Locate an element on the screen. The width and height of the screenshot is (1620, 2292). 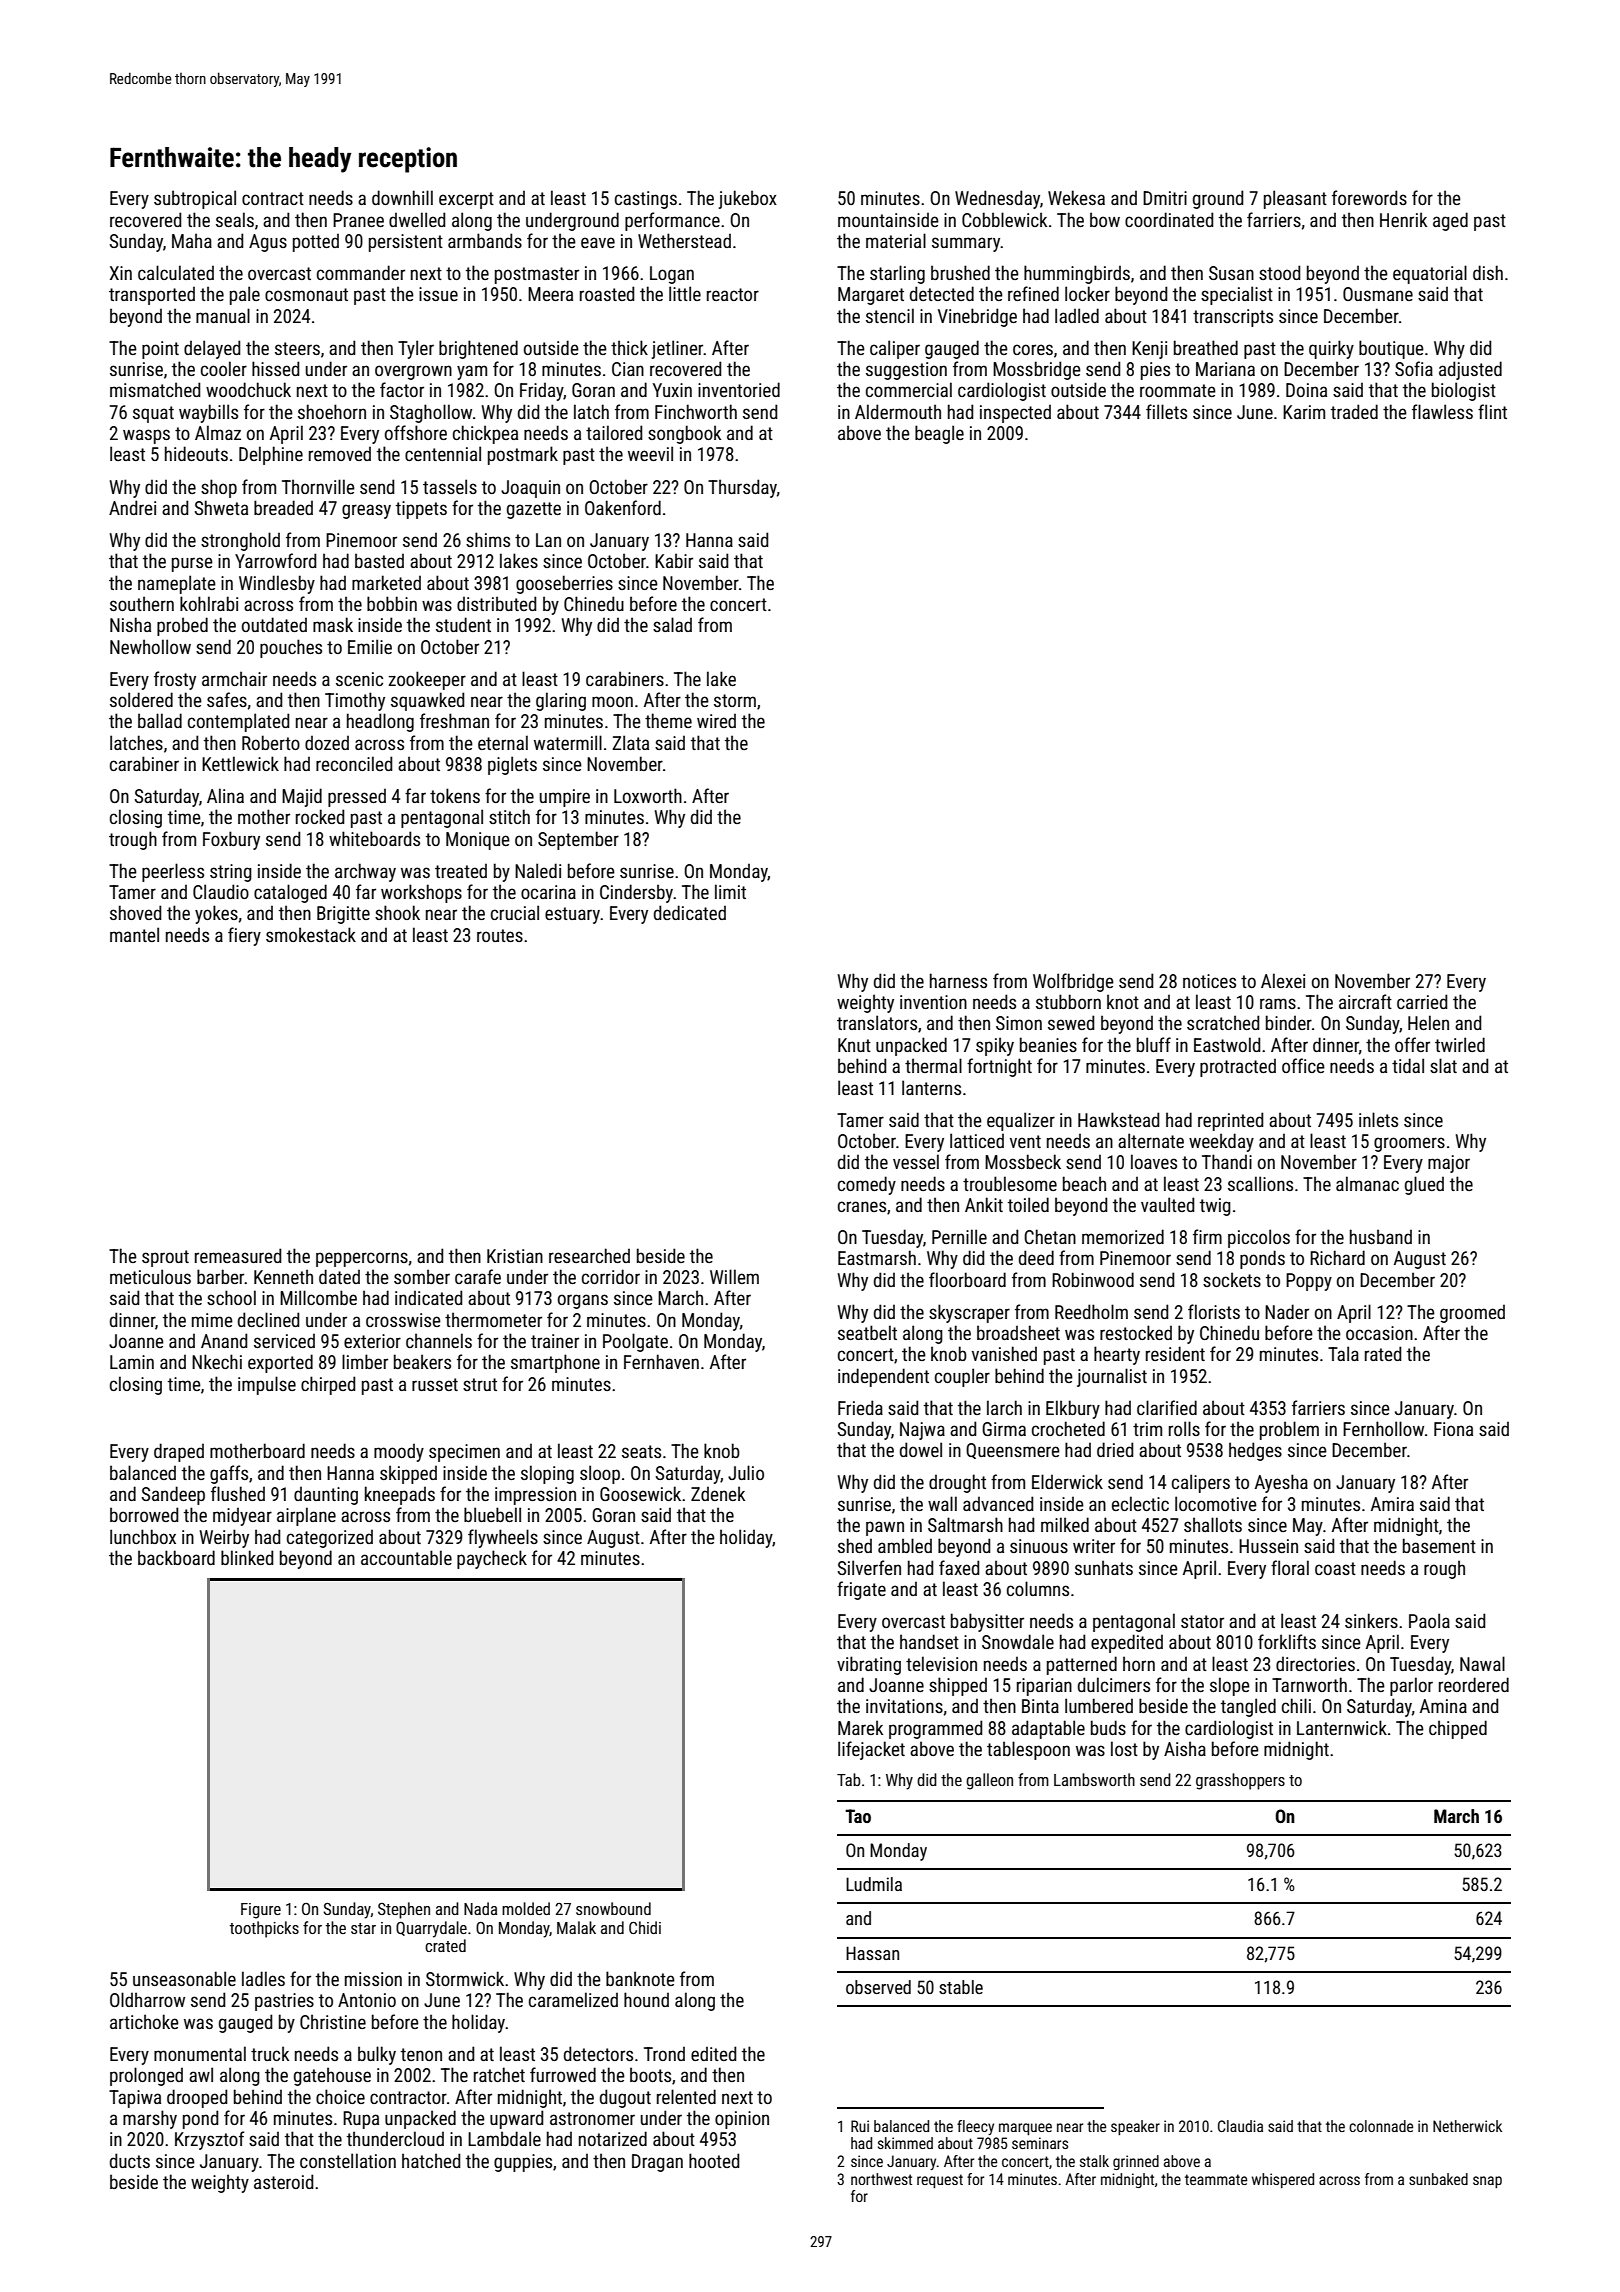
peppercorns is located at coordinates (362, 1259).
